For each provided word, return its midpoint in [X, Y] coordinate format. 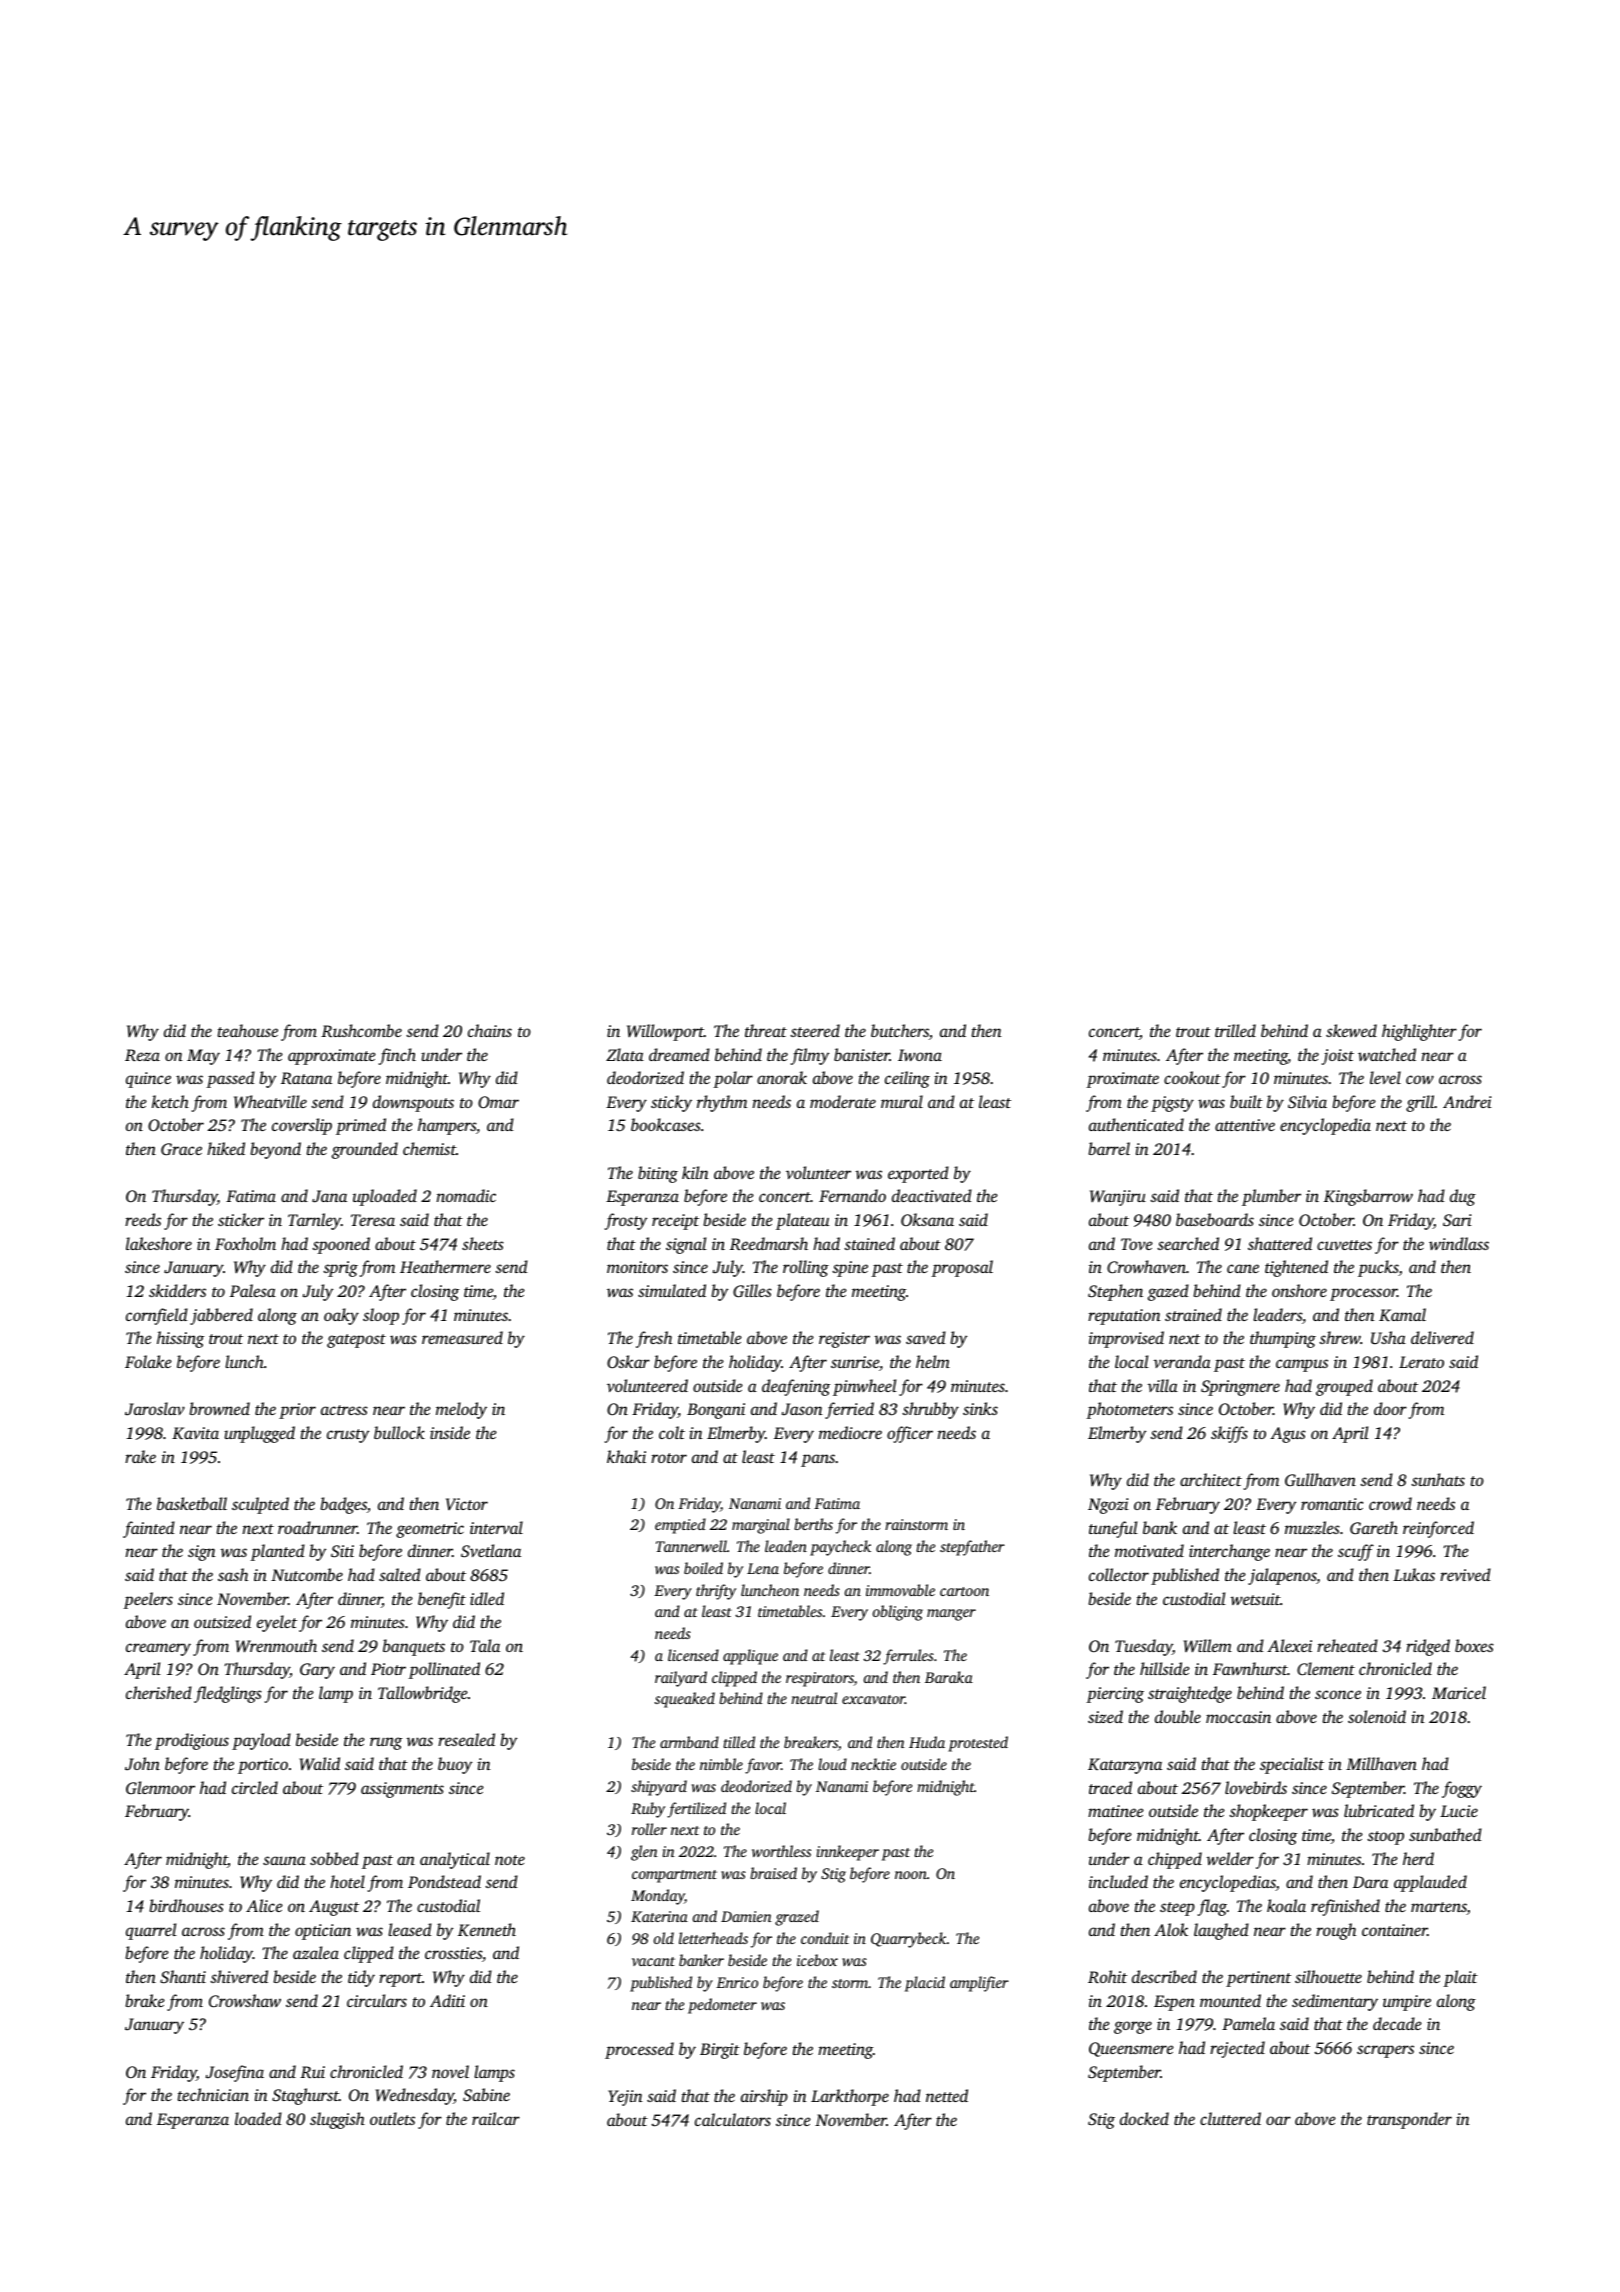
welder [1230, 1858]
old [664, 1938]
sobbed [334, 1858]
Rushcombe [361, 1030]
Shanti [183, 1976]
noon [911, 1875]
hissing [180, 1339]
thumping [1283, 1339]
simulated [672, 1290]
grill [1420, 1103]
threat [766, 1030]
